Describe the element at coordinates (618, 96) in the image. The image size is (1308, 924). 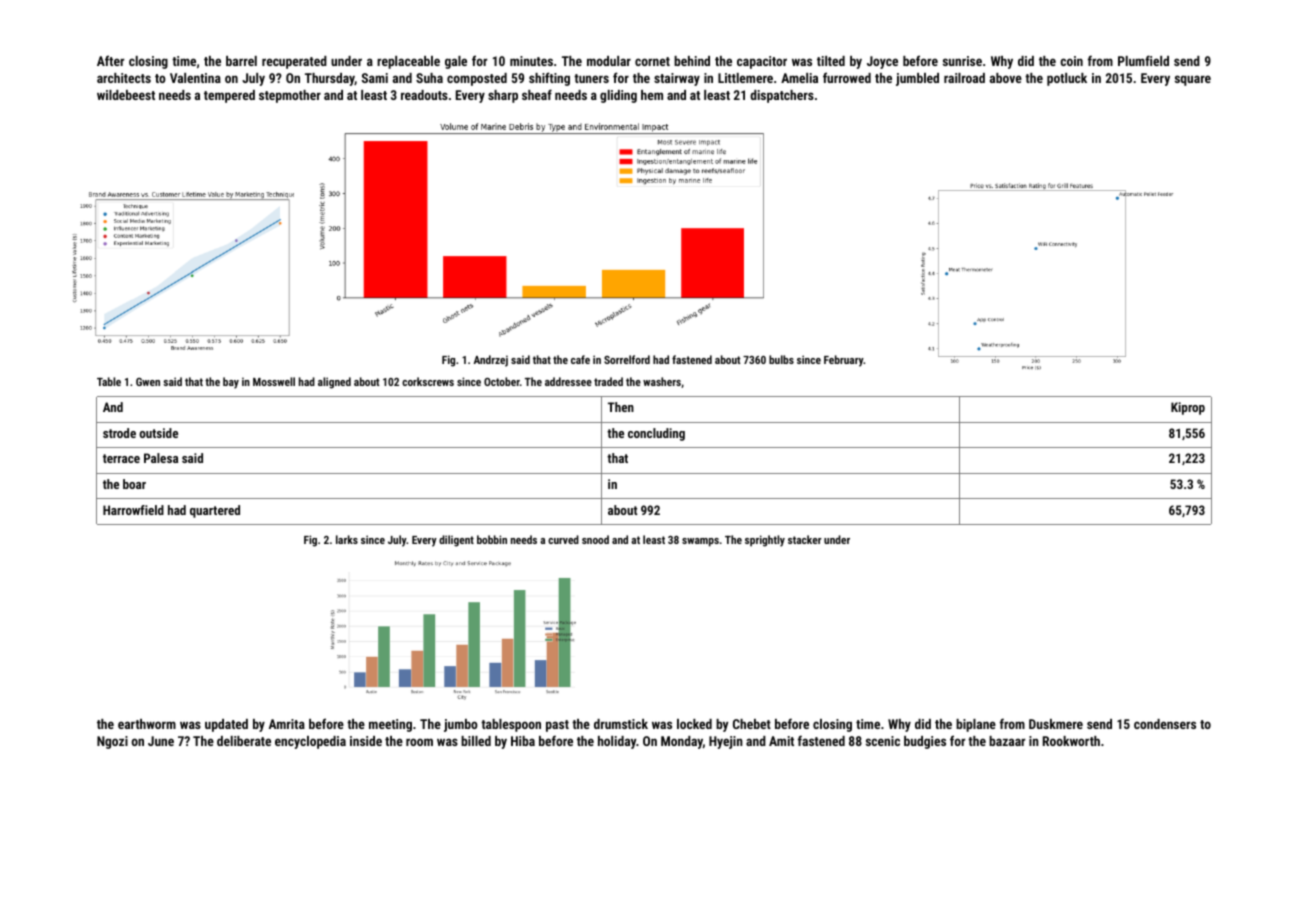
I see `gliding` at that location.
